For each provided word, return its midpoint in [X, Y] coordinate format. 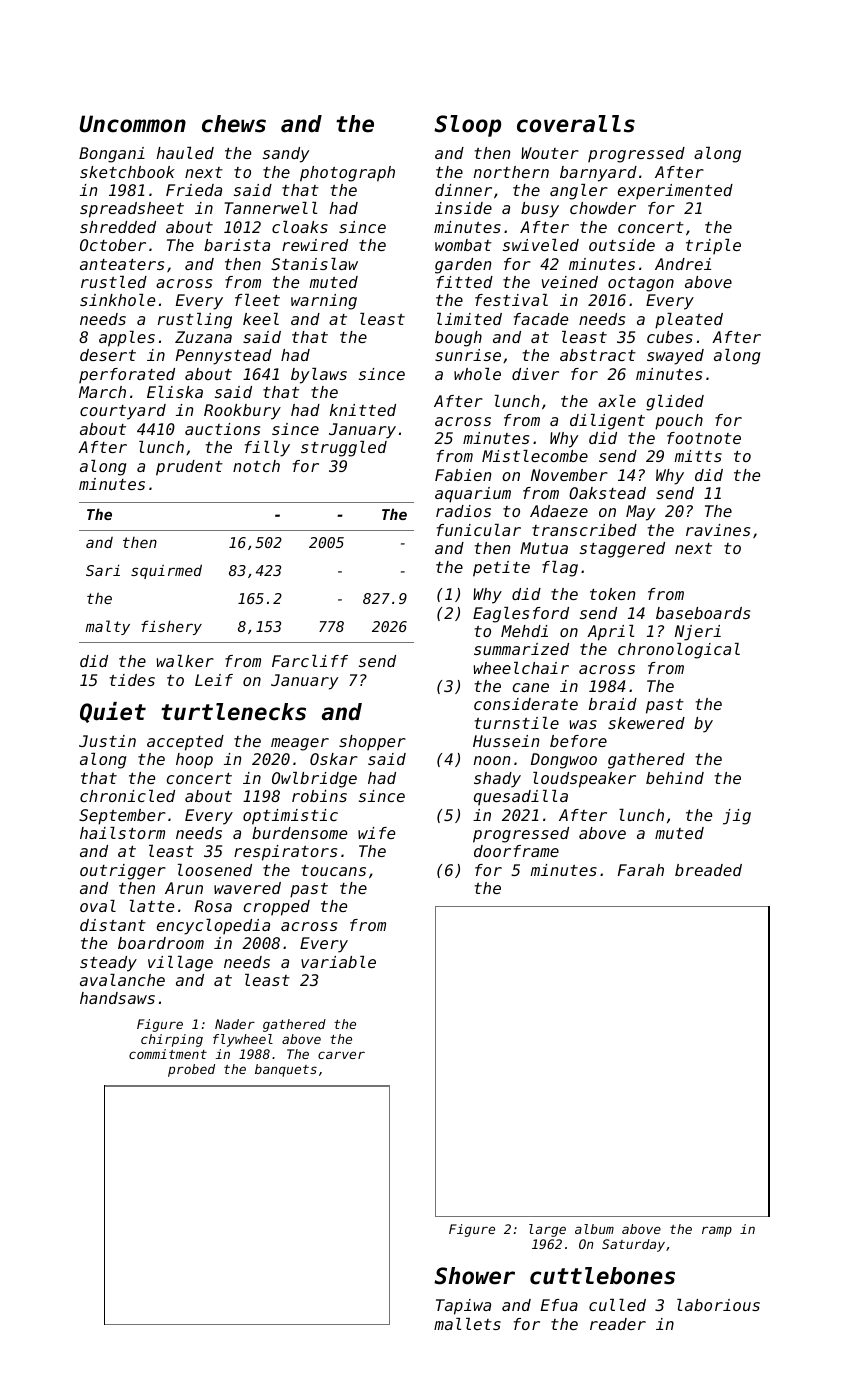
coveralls [576, 124]
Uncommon [133, 124]
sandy [286, 155]
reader [618, 1324]
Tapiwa [463, 1307]
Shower [474, 1276]
